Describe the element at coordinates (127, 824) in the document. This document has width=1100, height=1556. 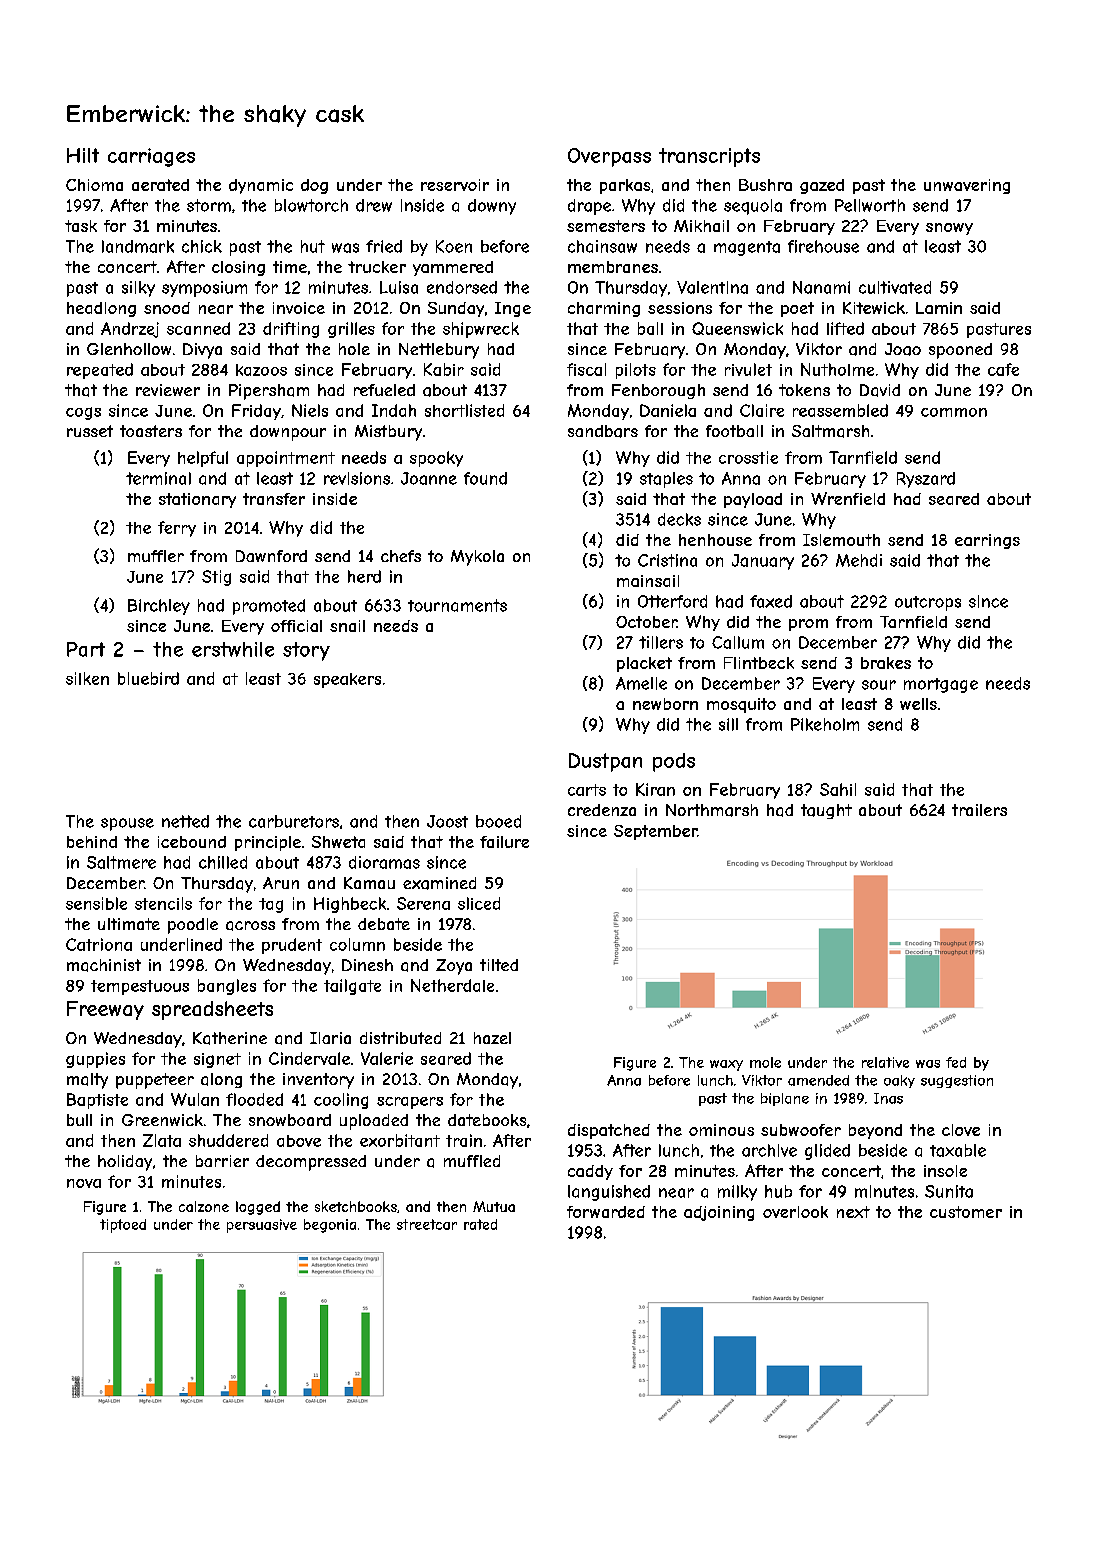
I see `spouse` at that location.
